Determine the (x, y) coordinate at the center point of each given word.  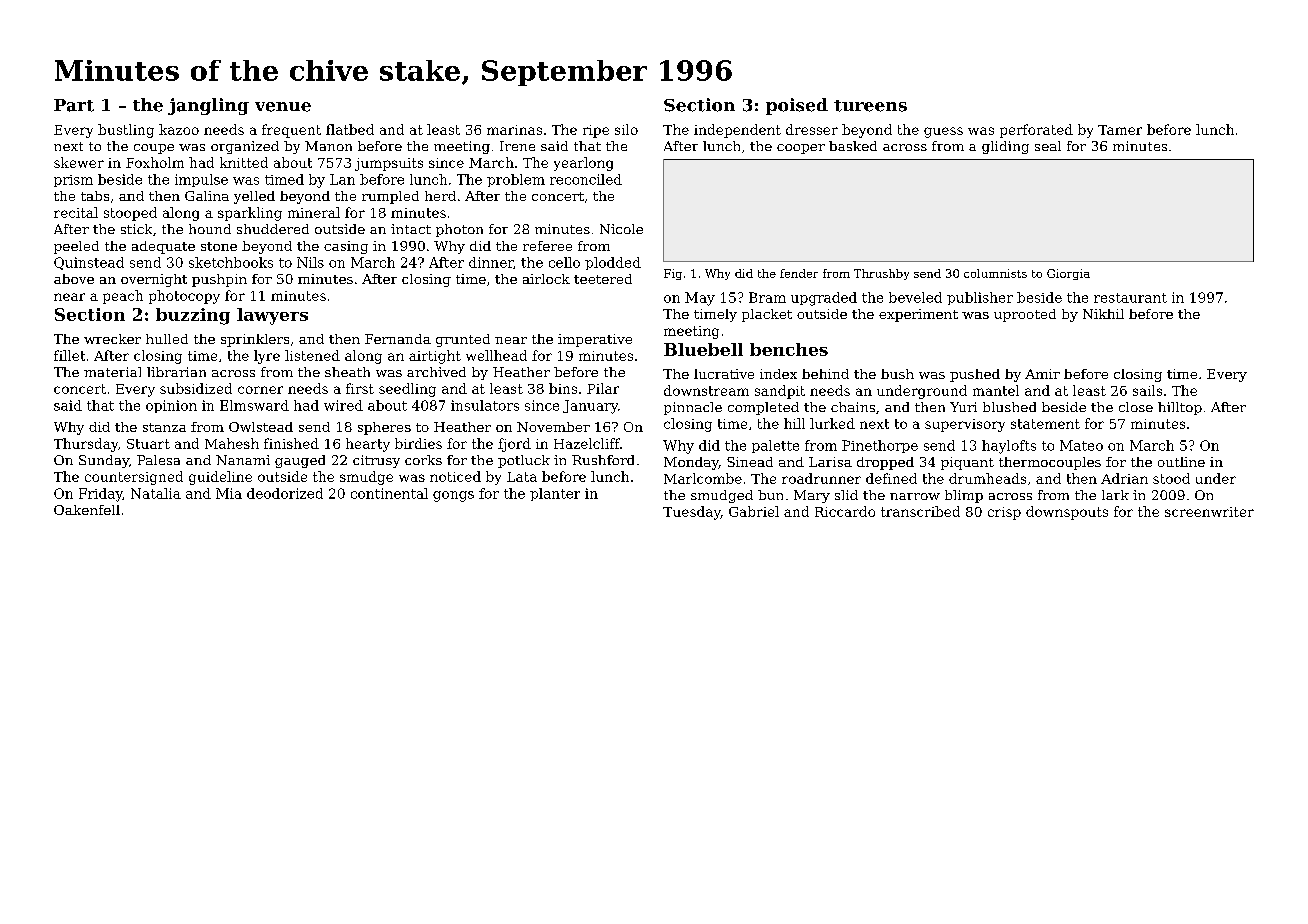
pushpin (219, 280)
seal (1048, 146)
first (360, 388)
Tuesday (692, 513)
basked (853, 146)
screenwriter (1209, 512)
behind (825, 374)
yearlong (583, 164)
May (700, 299)
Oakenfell (87, 510)
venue (283, 107)
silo (626, 129)
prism (73, 181)
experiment (918, 315)
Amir (1042, 374)
